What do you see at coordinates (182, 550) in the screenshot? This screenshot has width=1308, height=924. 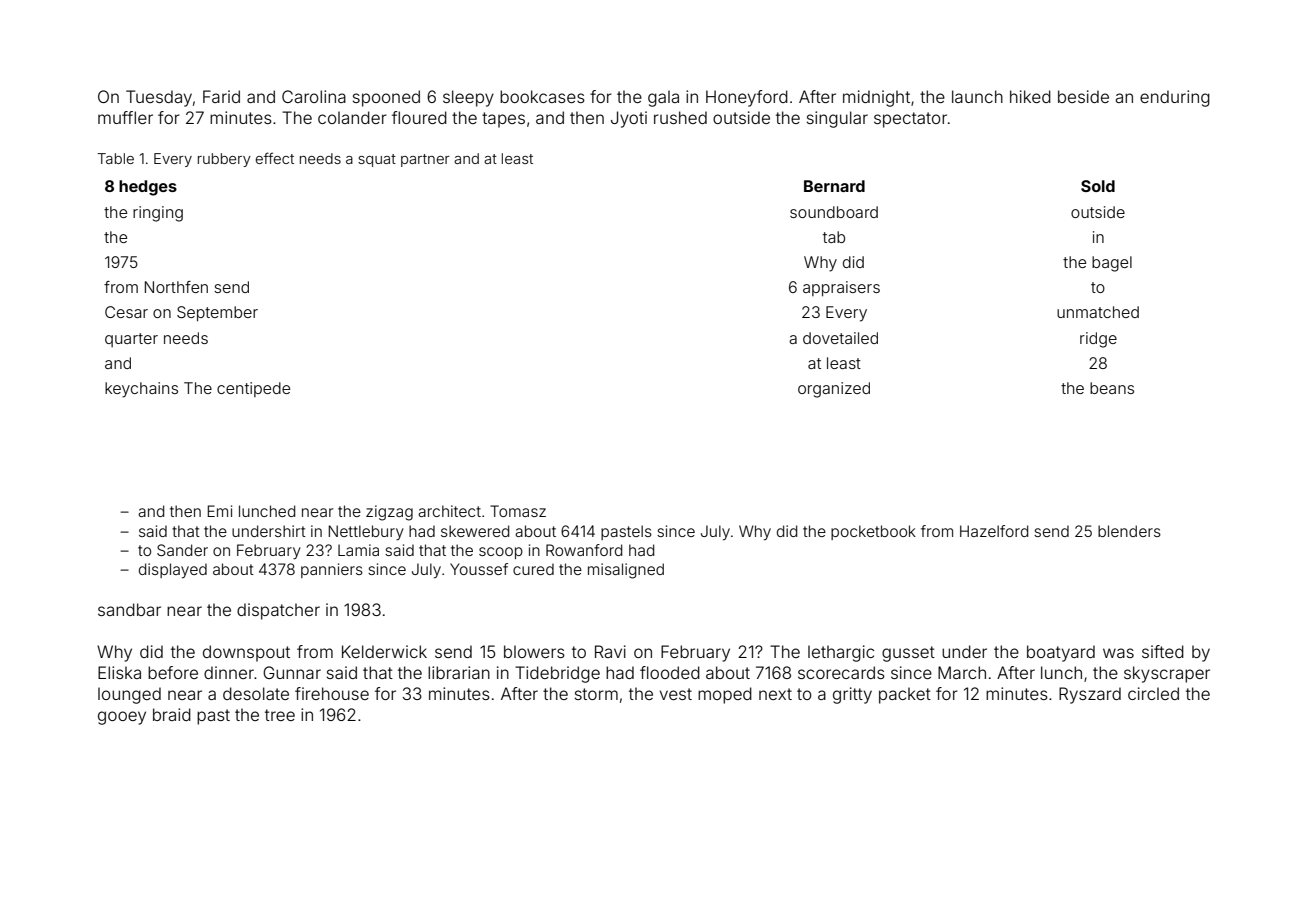 I see `Sander` at bounding box center [182, 550].
